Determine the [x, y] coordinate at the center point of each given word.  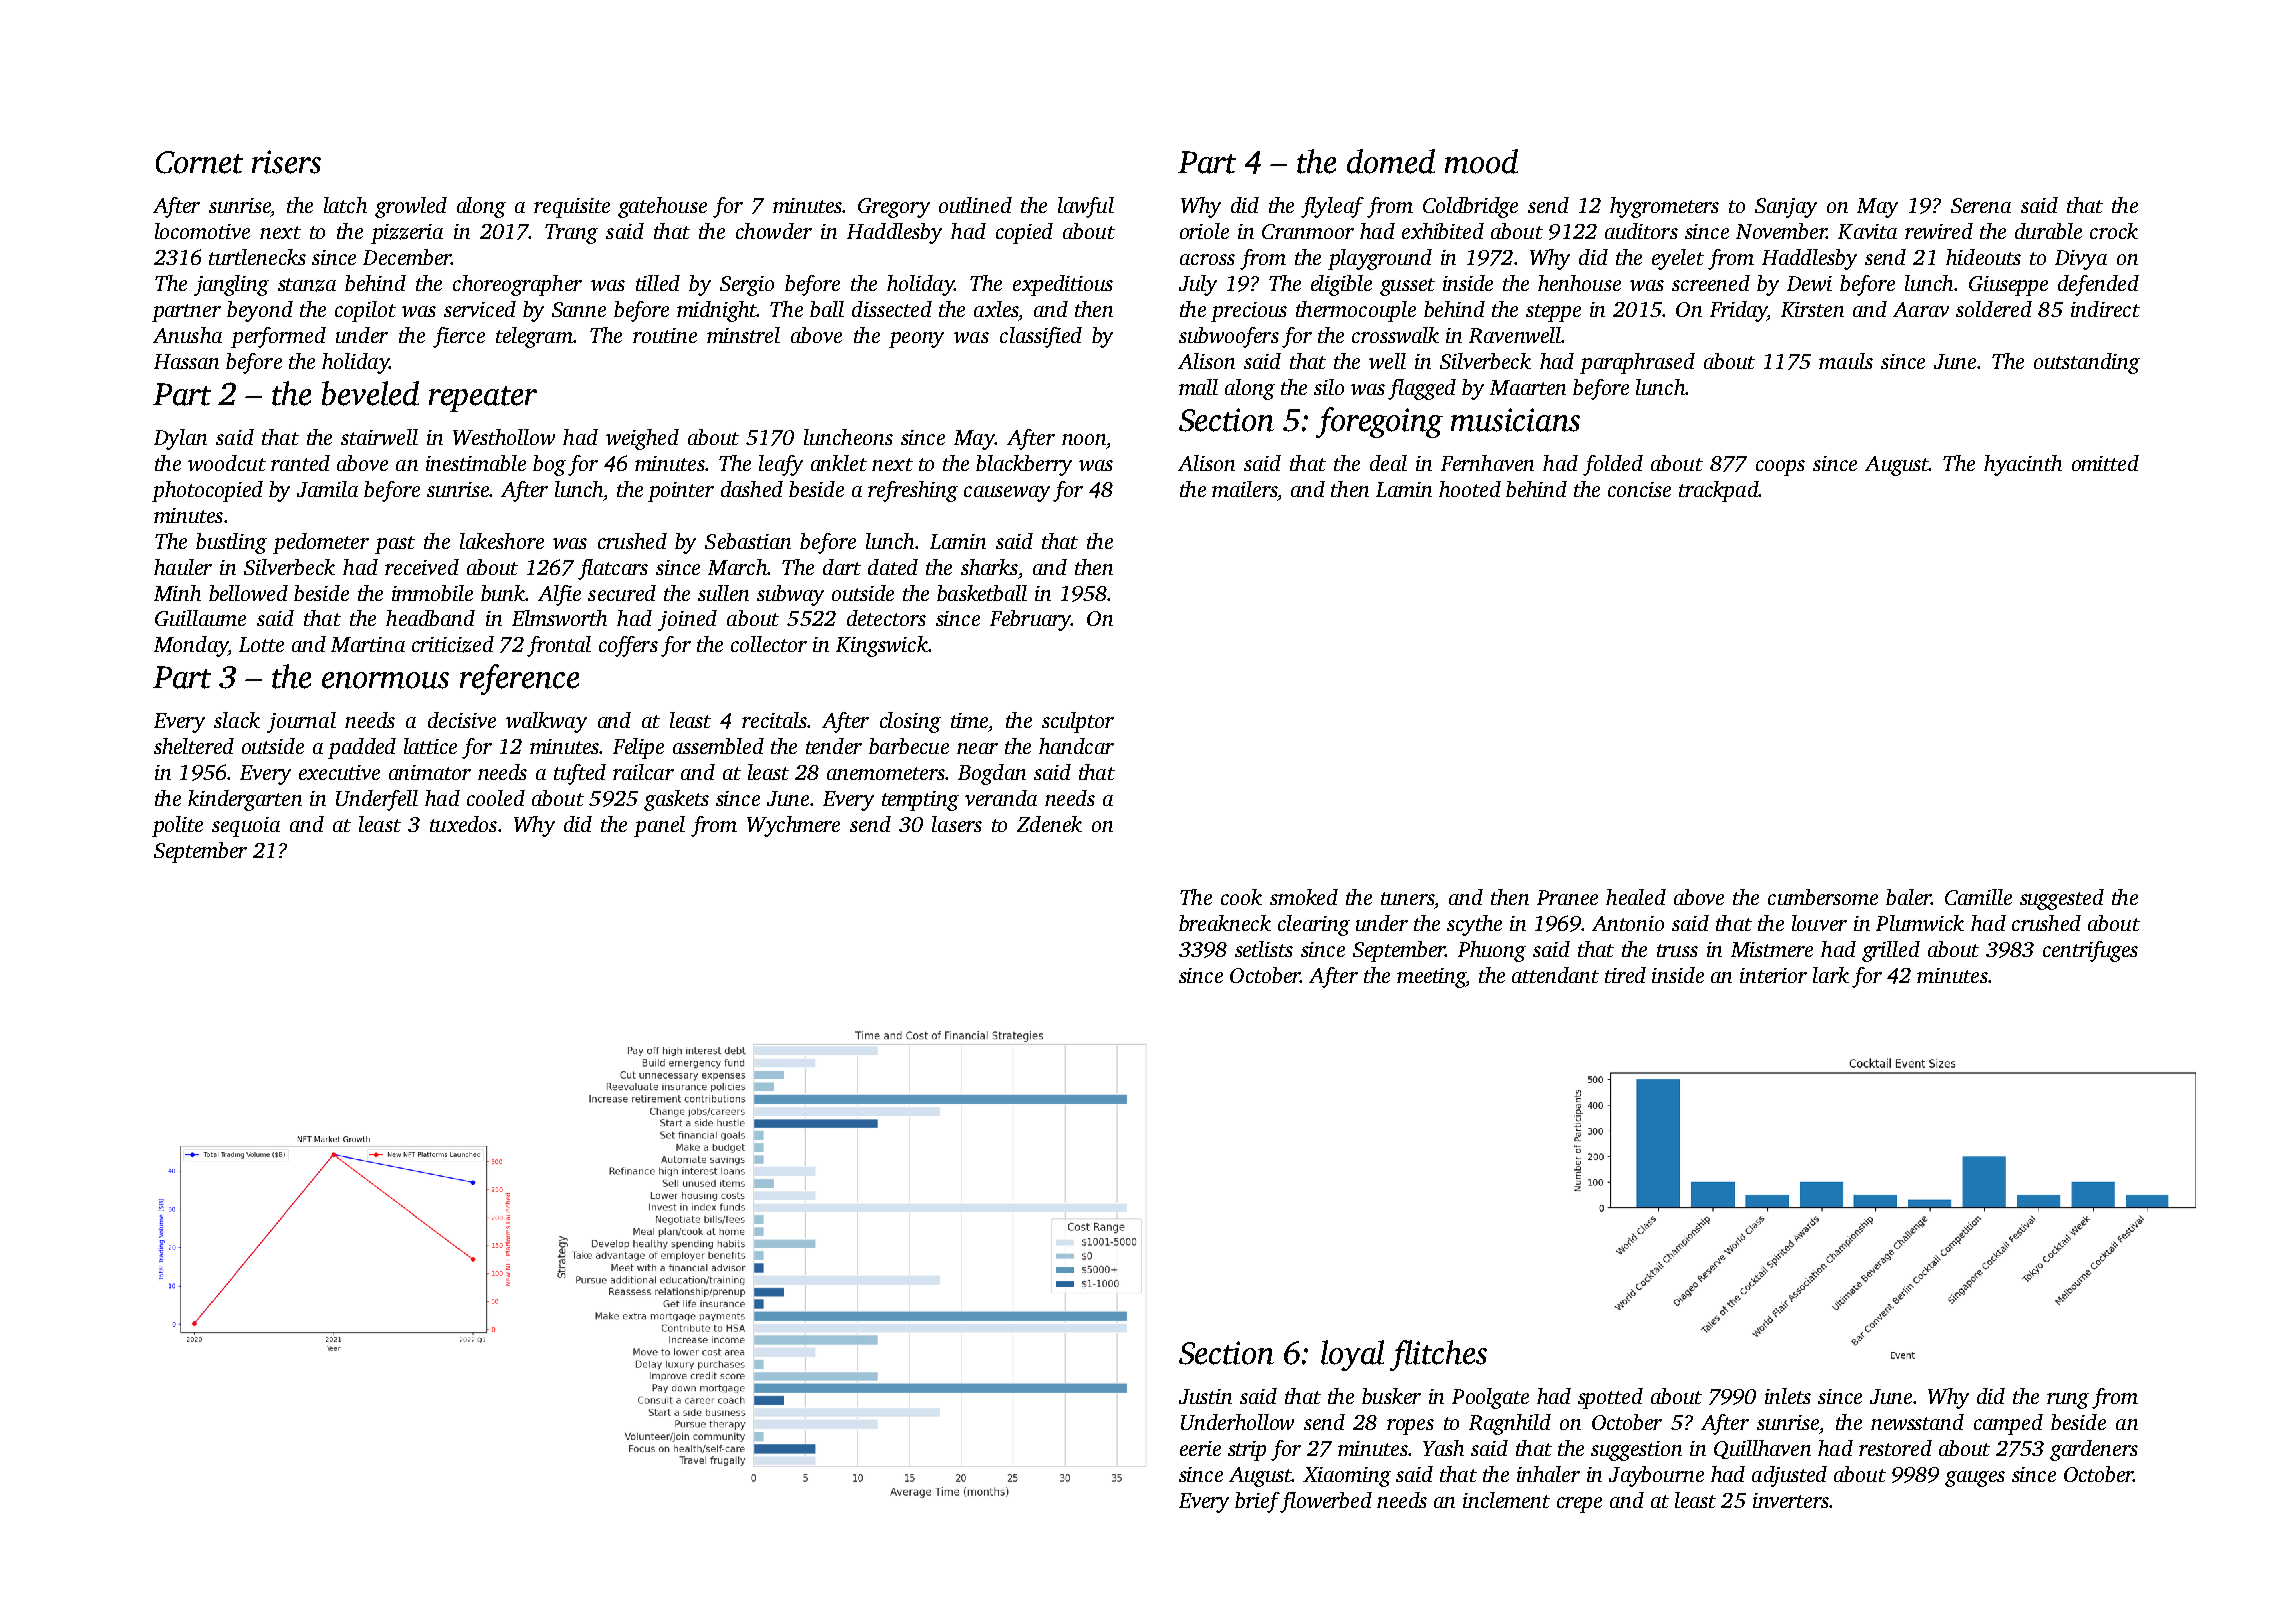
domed [1391, 161]
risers [286, 162]
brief [1257, 1502]
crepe [1579, 1505]
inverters [1791, 1500]
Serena [1981, 205]
